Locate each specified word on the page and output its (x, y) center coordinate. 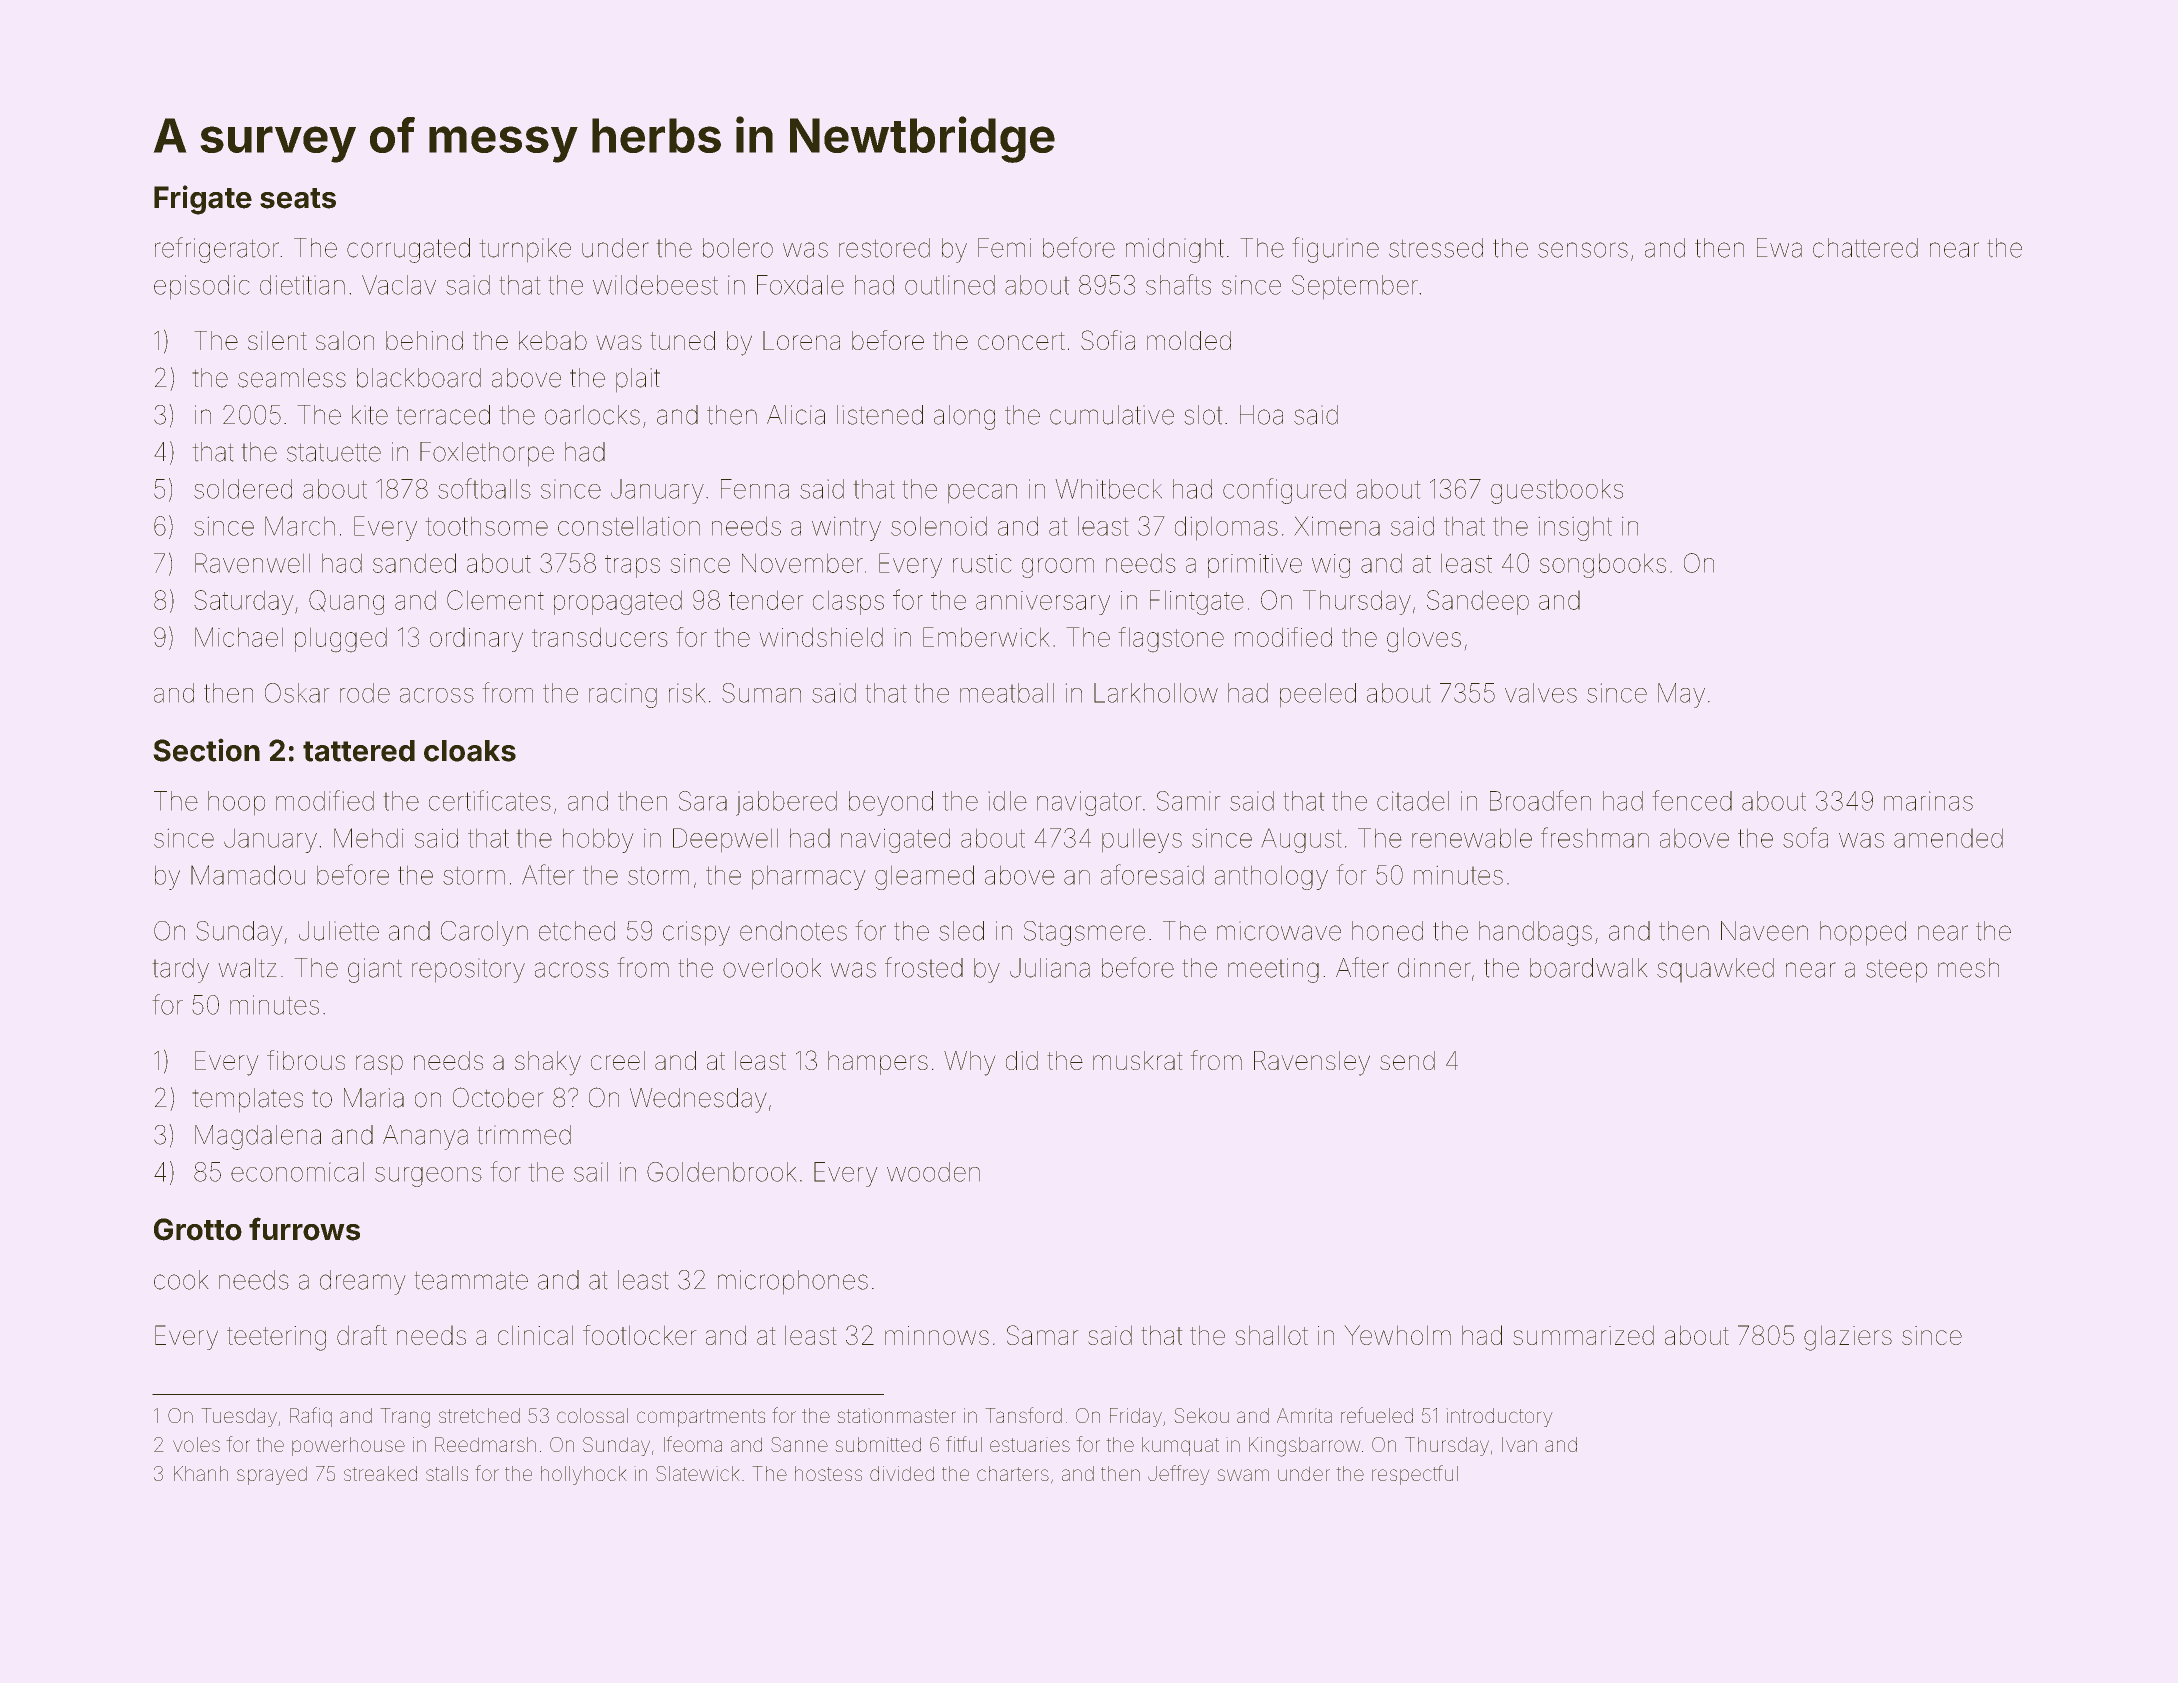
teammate (471, 1281)
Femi (1004, 248)
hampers (878, 1063)
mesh (1968, 968)
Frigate (203, 200)
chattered (1865, 248)
